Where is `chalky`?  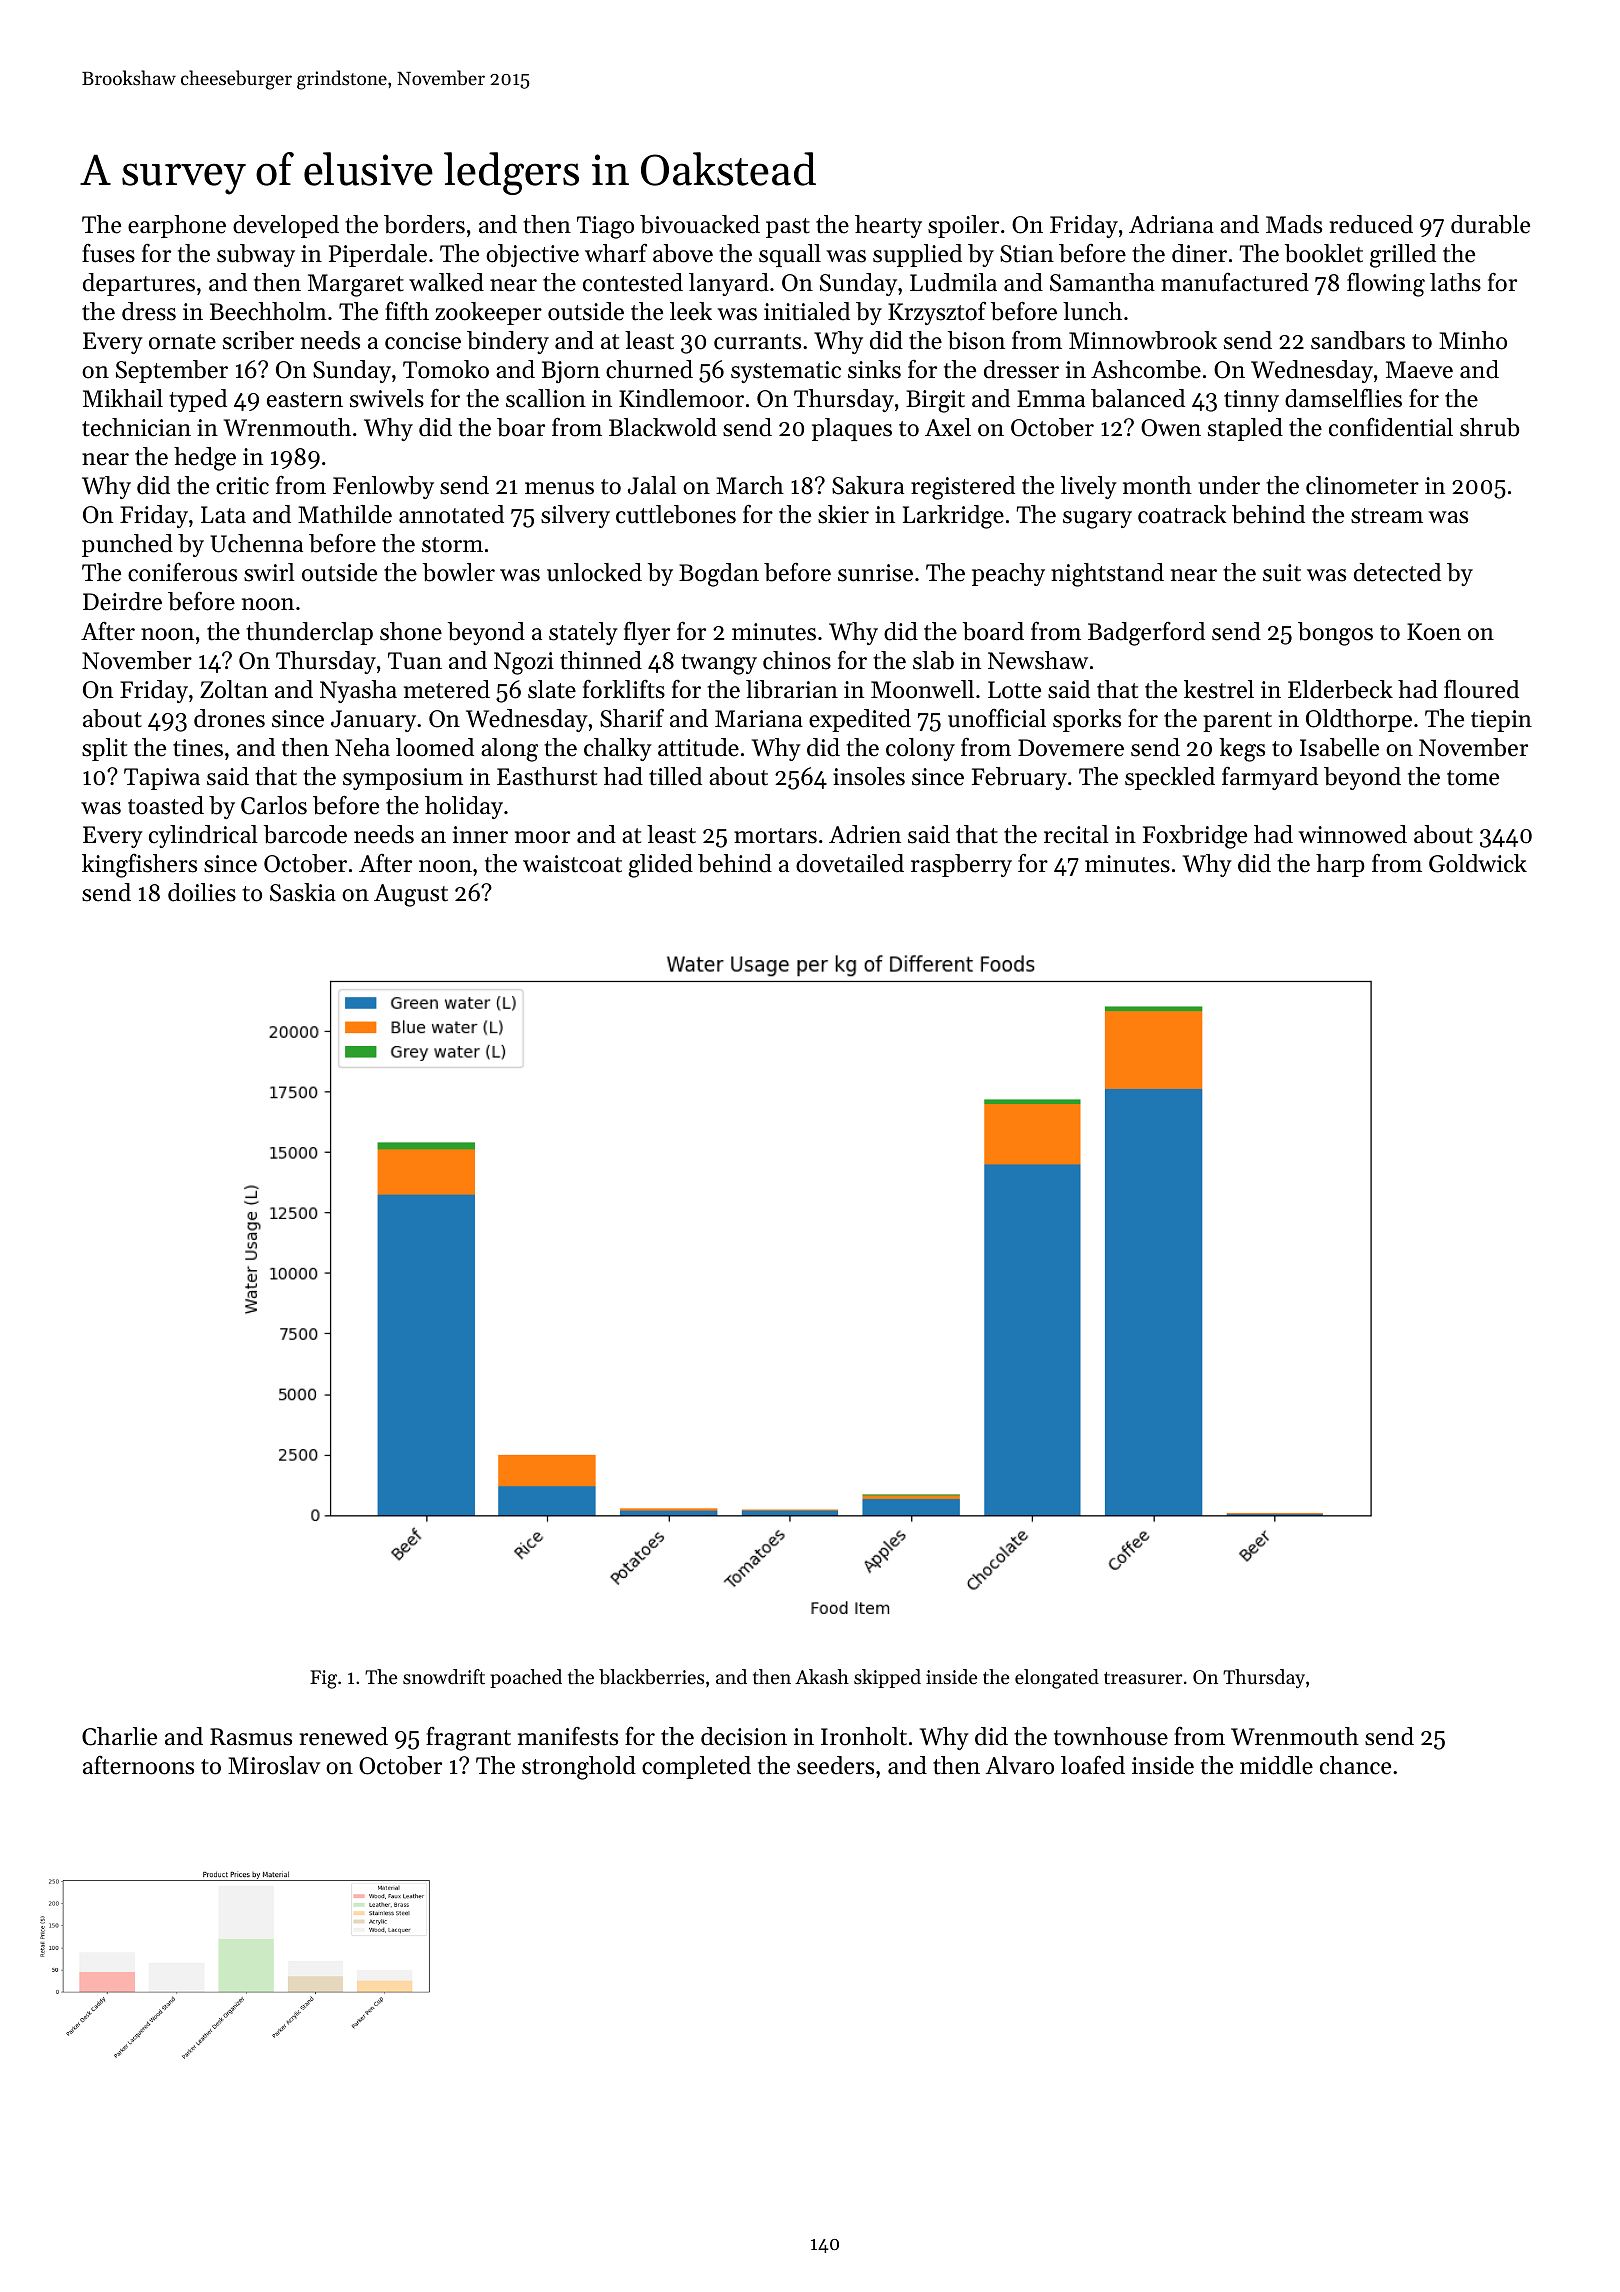 chalky is located at coordinates (618, 749).
